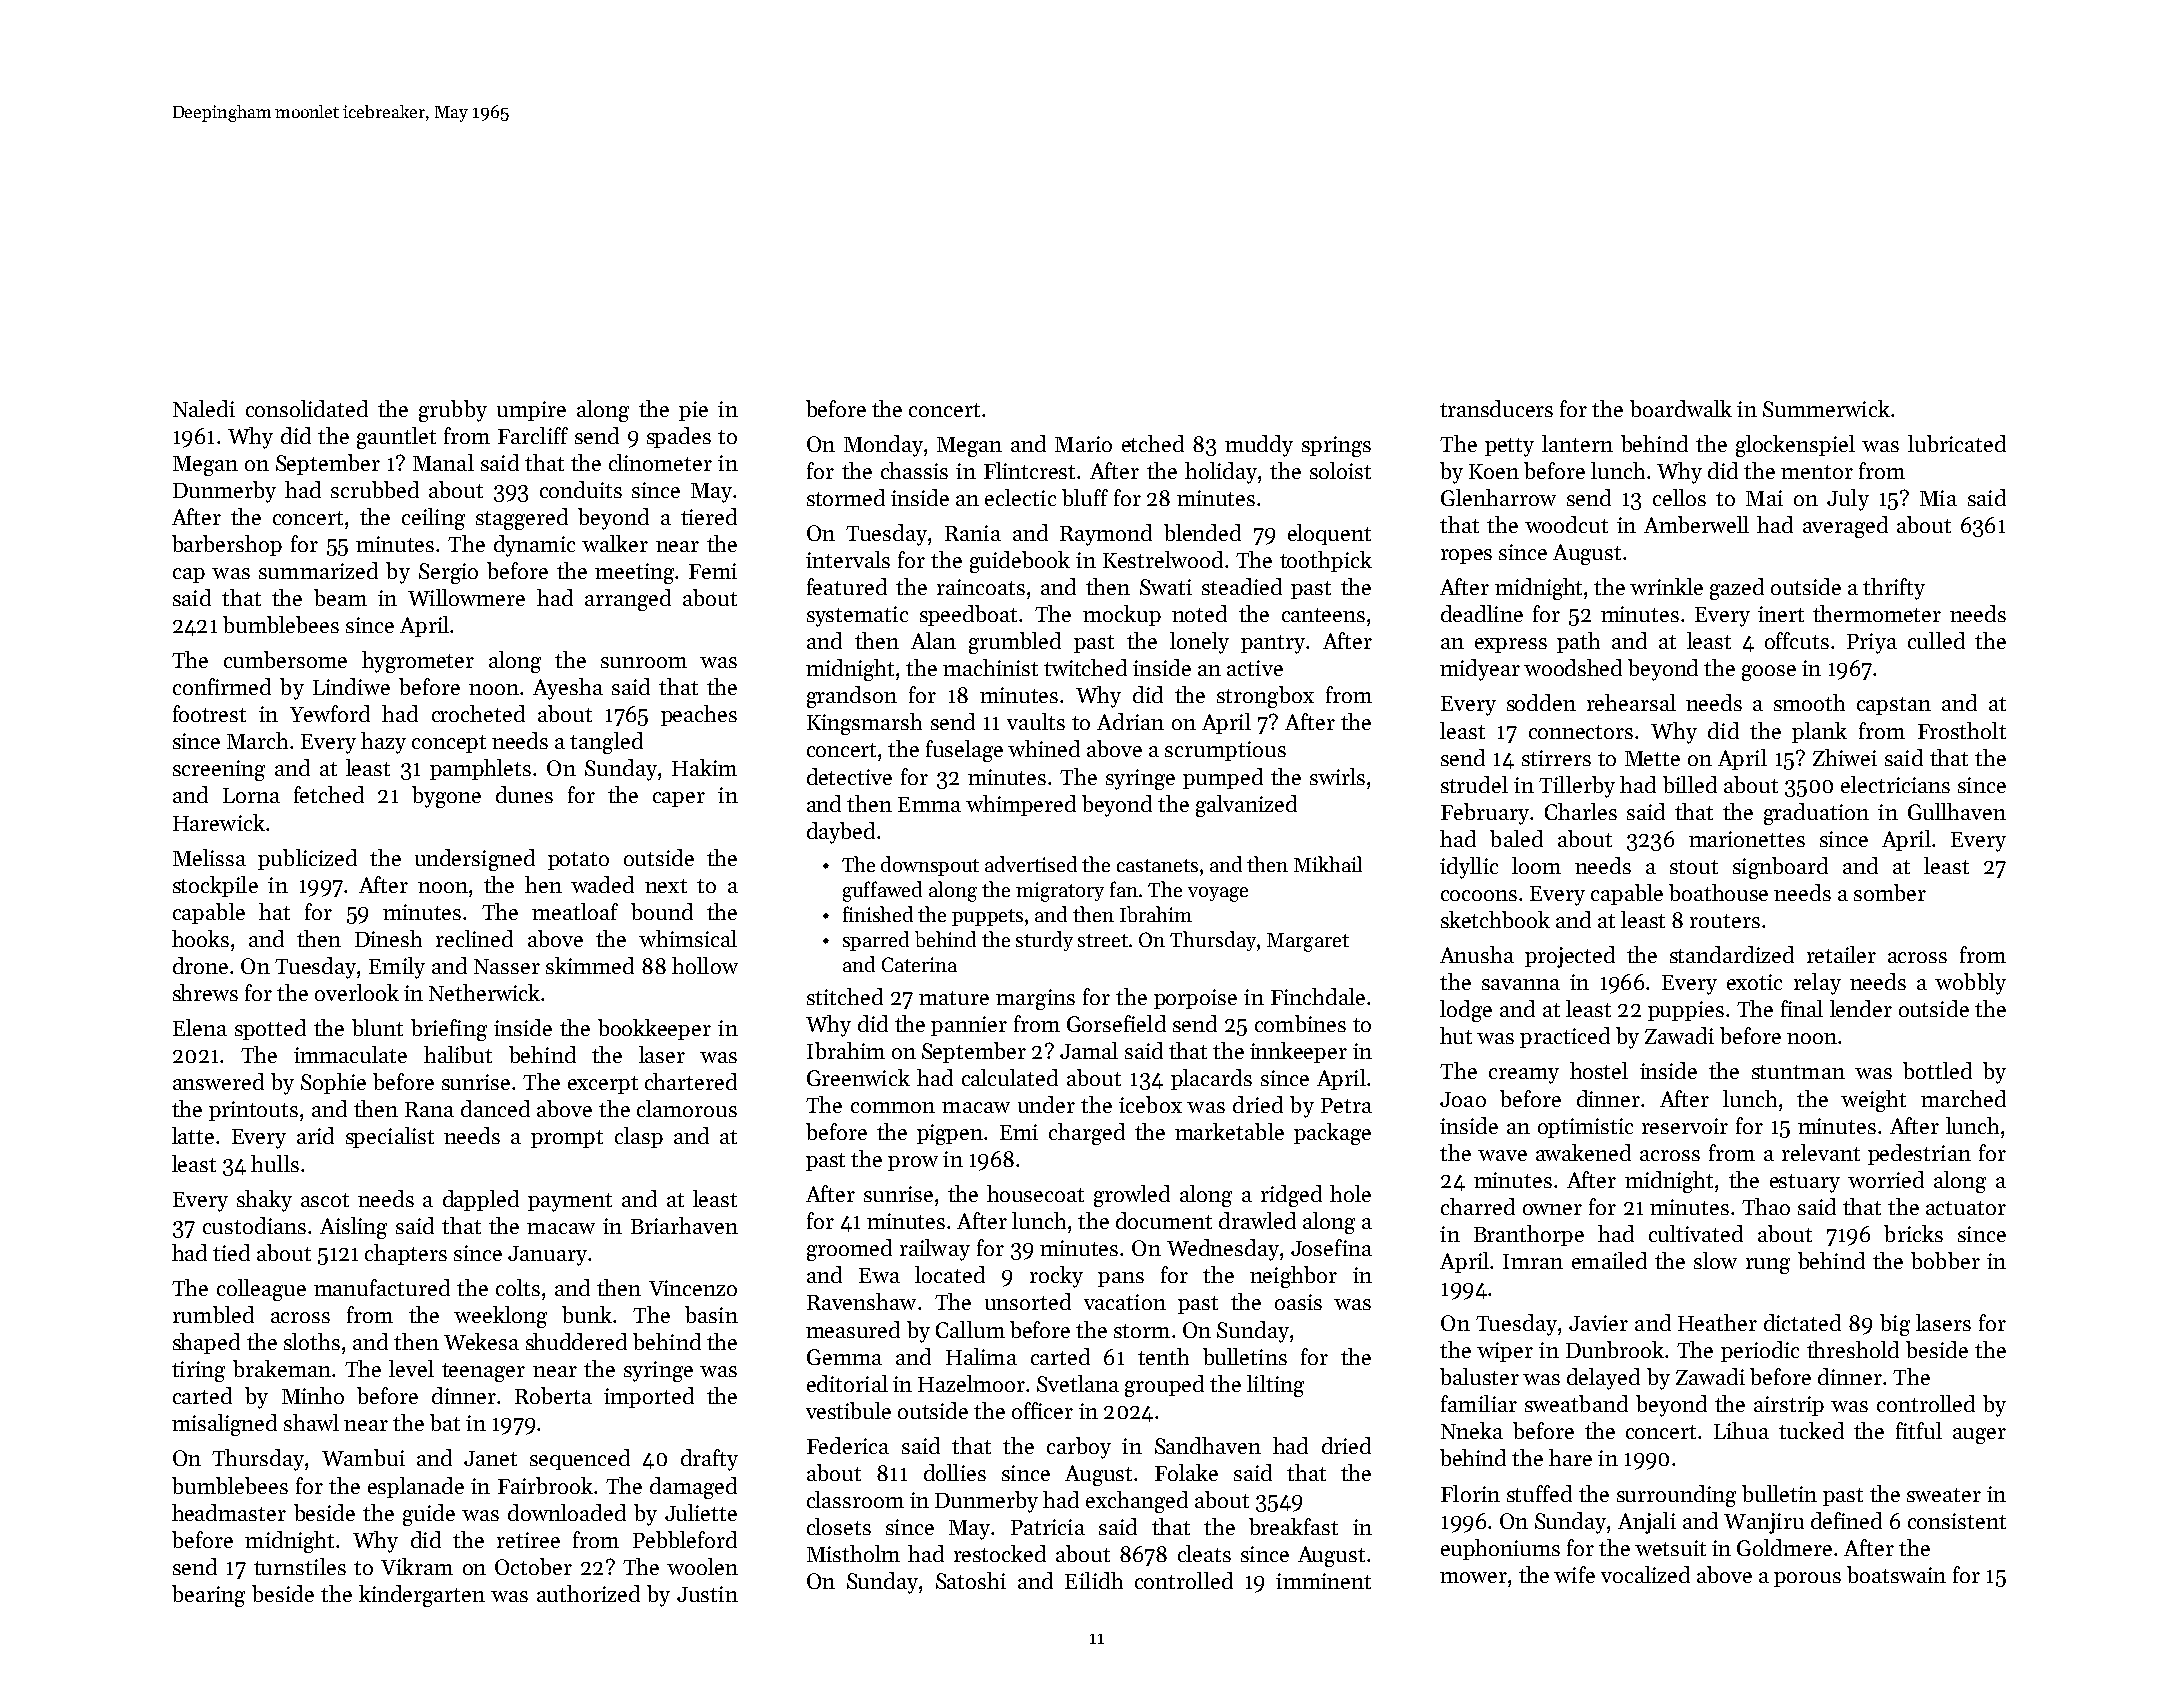 The height and width of the page is (1683, 2178). I want to click on ceiling, so click(433, 519).
